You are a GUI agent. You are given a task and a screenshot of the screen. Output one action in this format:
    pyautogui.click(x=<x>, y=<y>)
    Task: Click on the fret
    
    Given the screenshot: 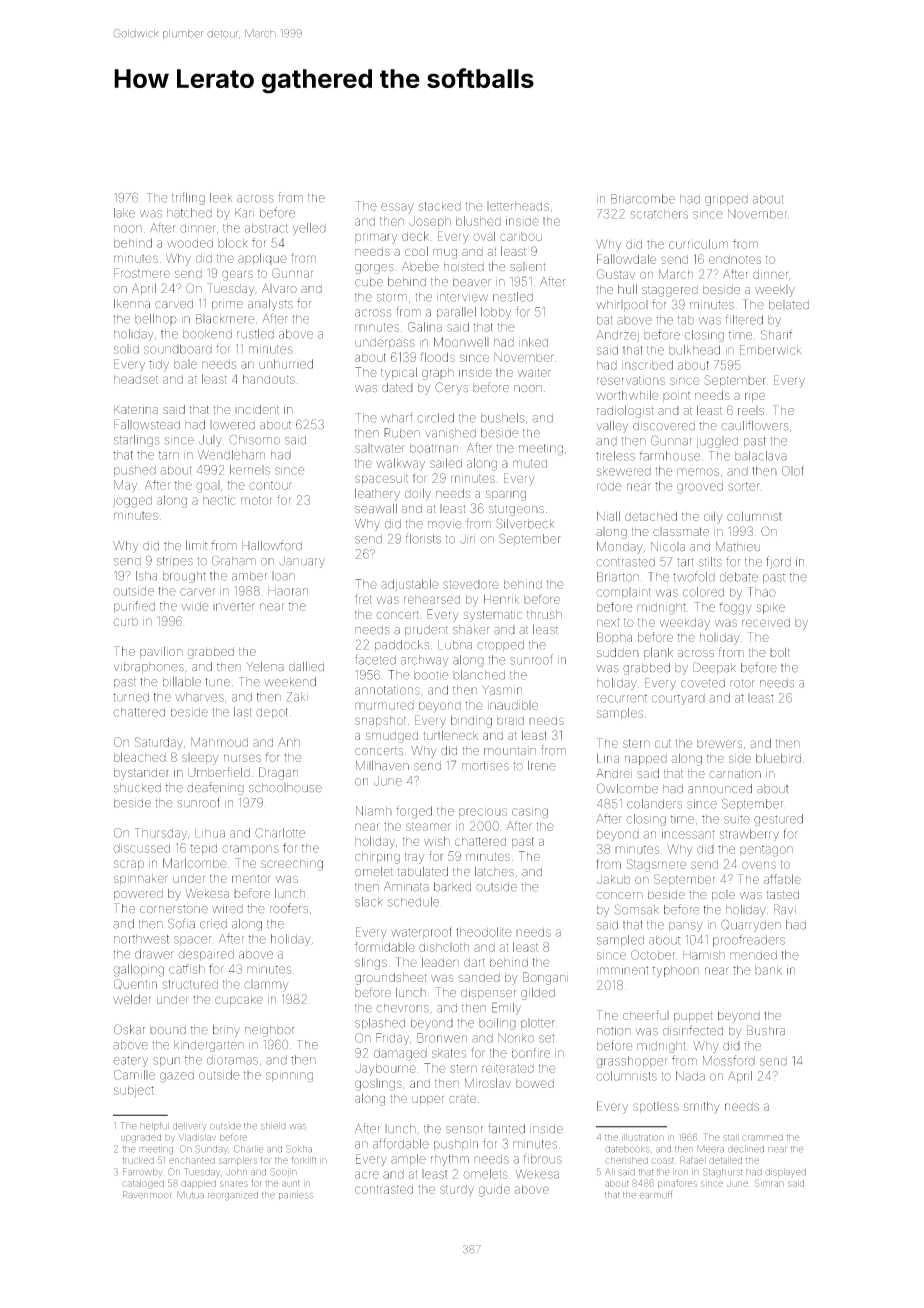 What is the action you would take?
    pyautogui.click(x=363, y=599)
